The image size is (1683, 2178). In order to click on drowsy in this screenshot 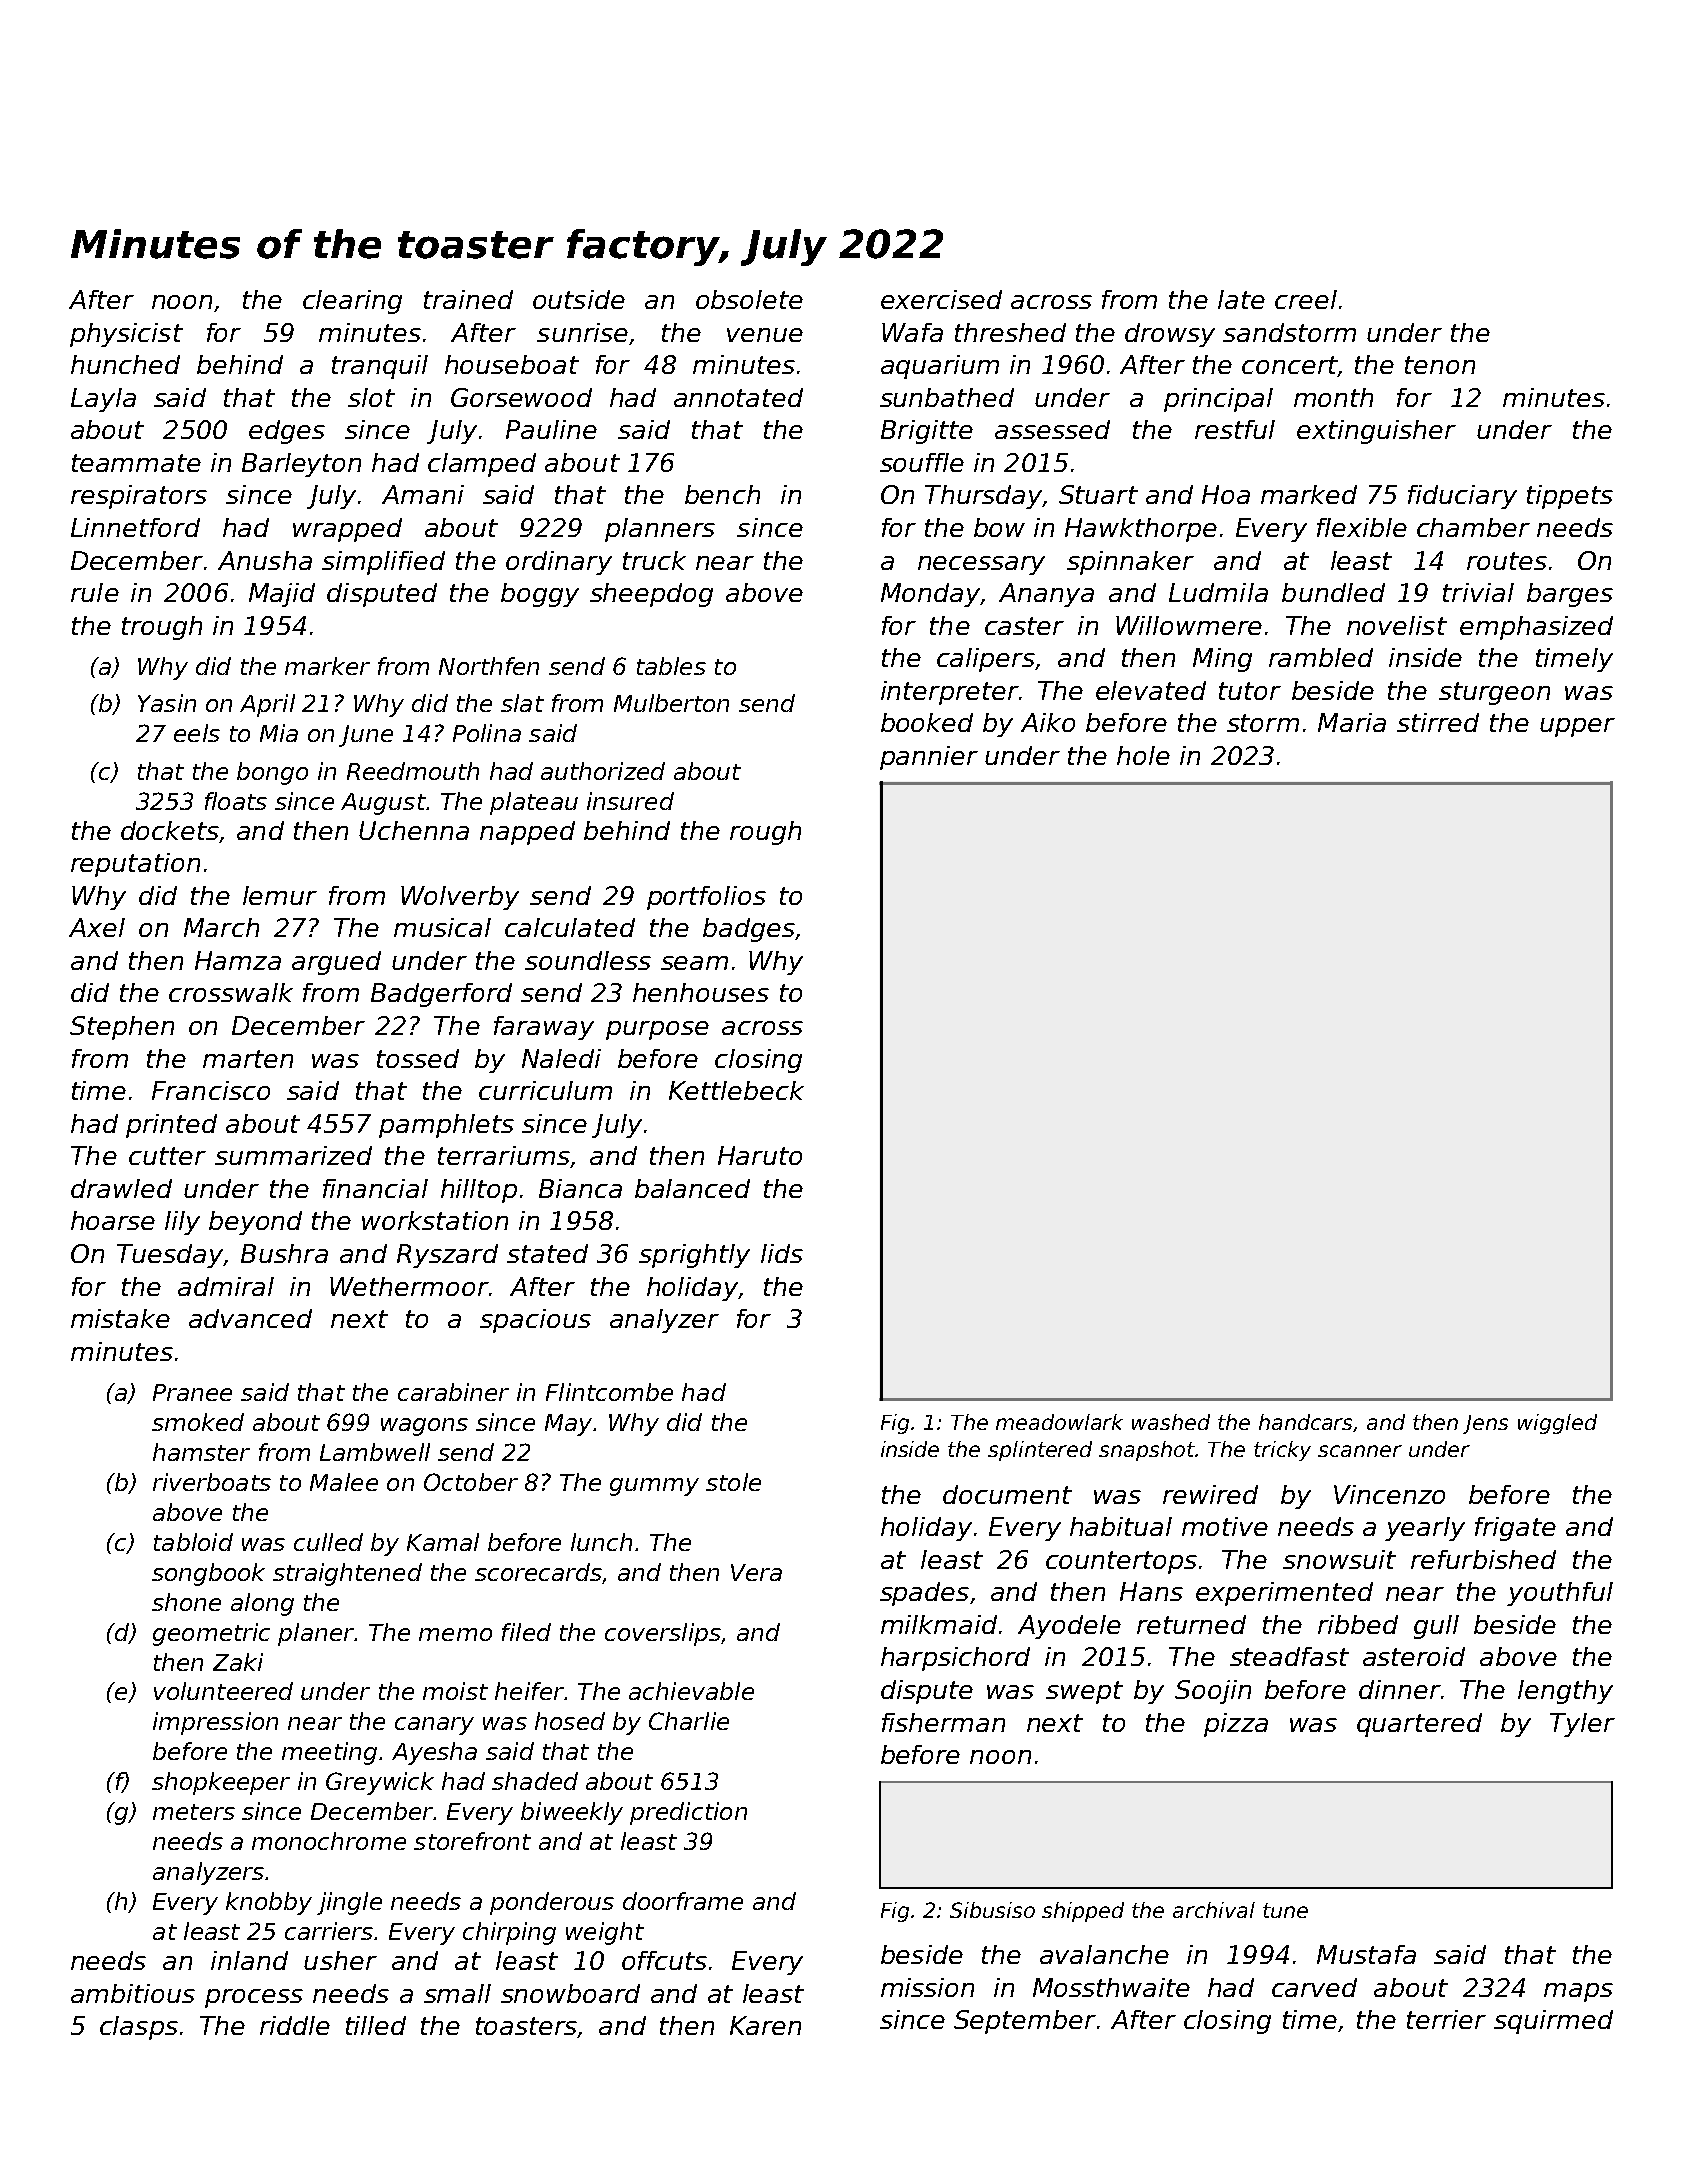, I will do `click(1170, 335)`.
